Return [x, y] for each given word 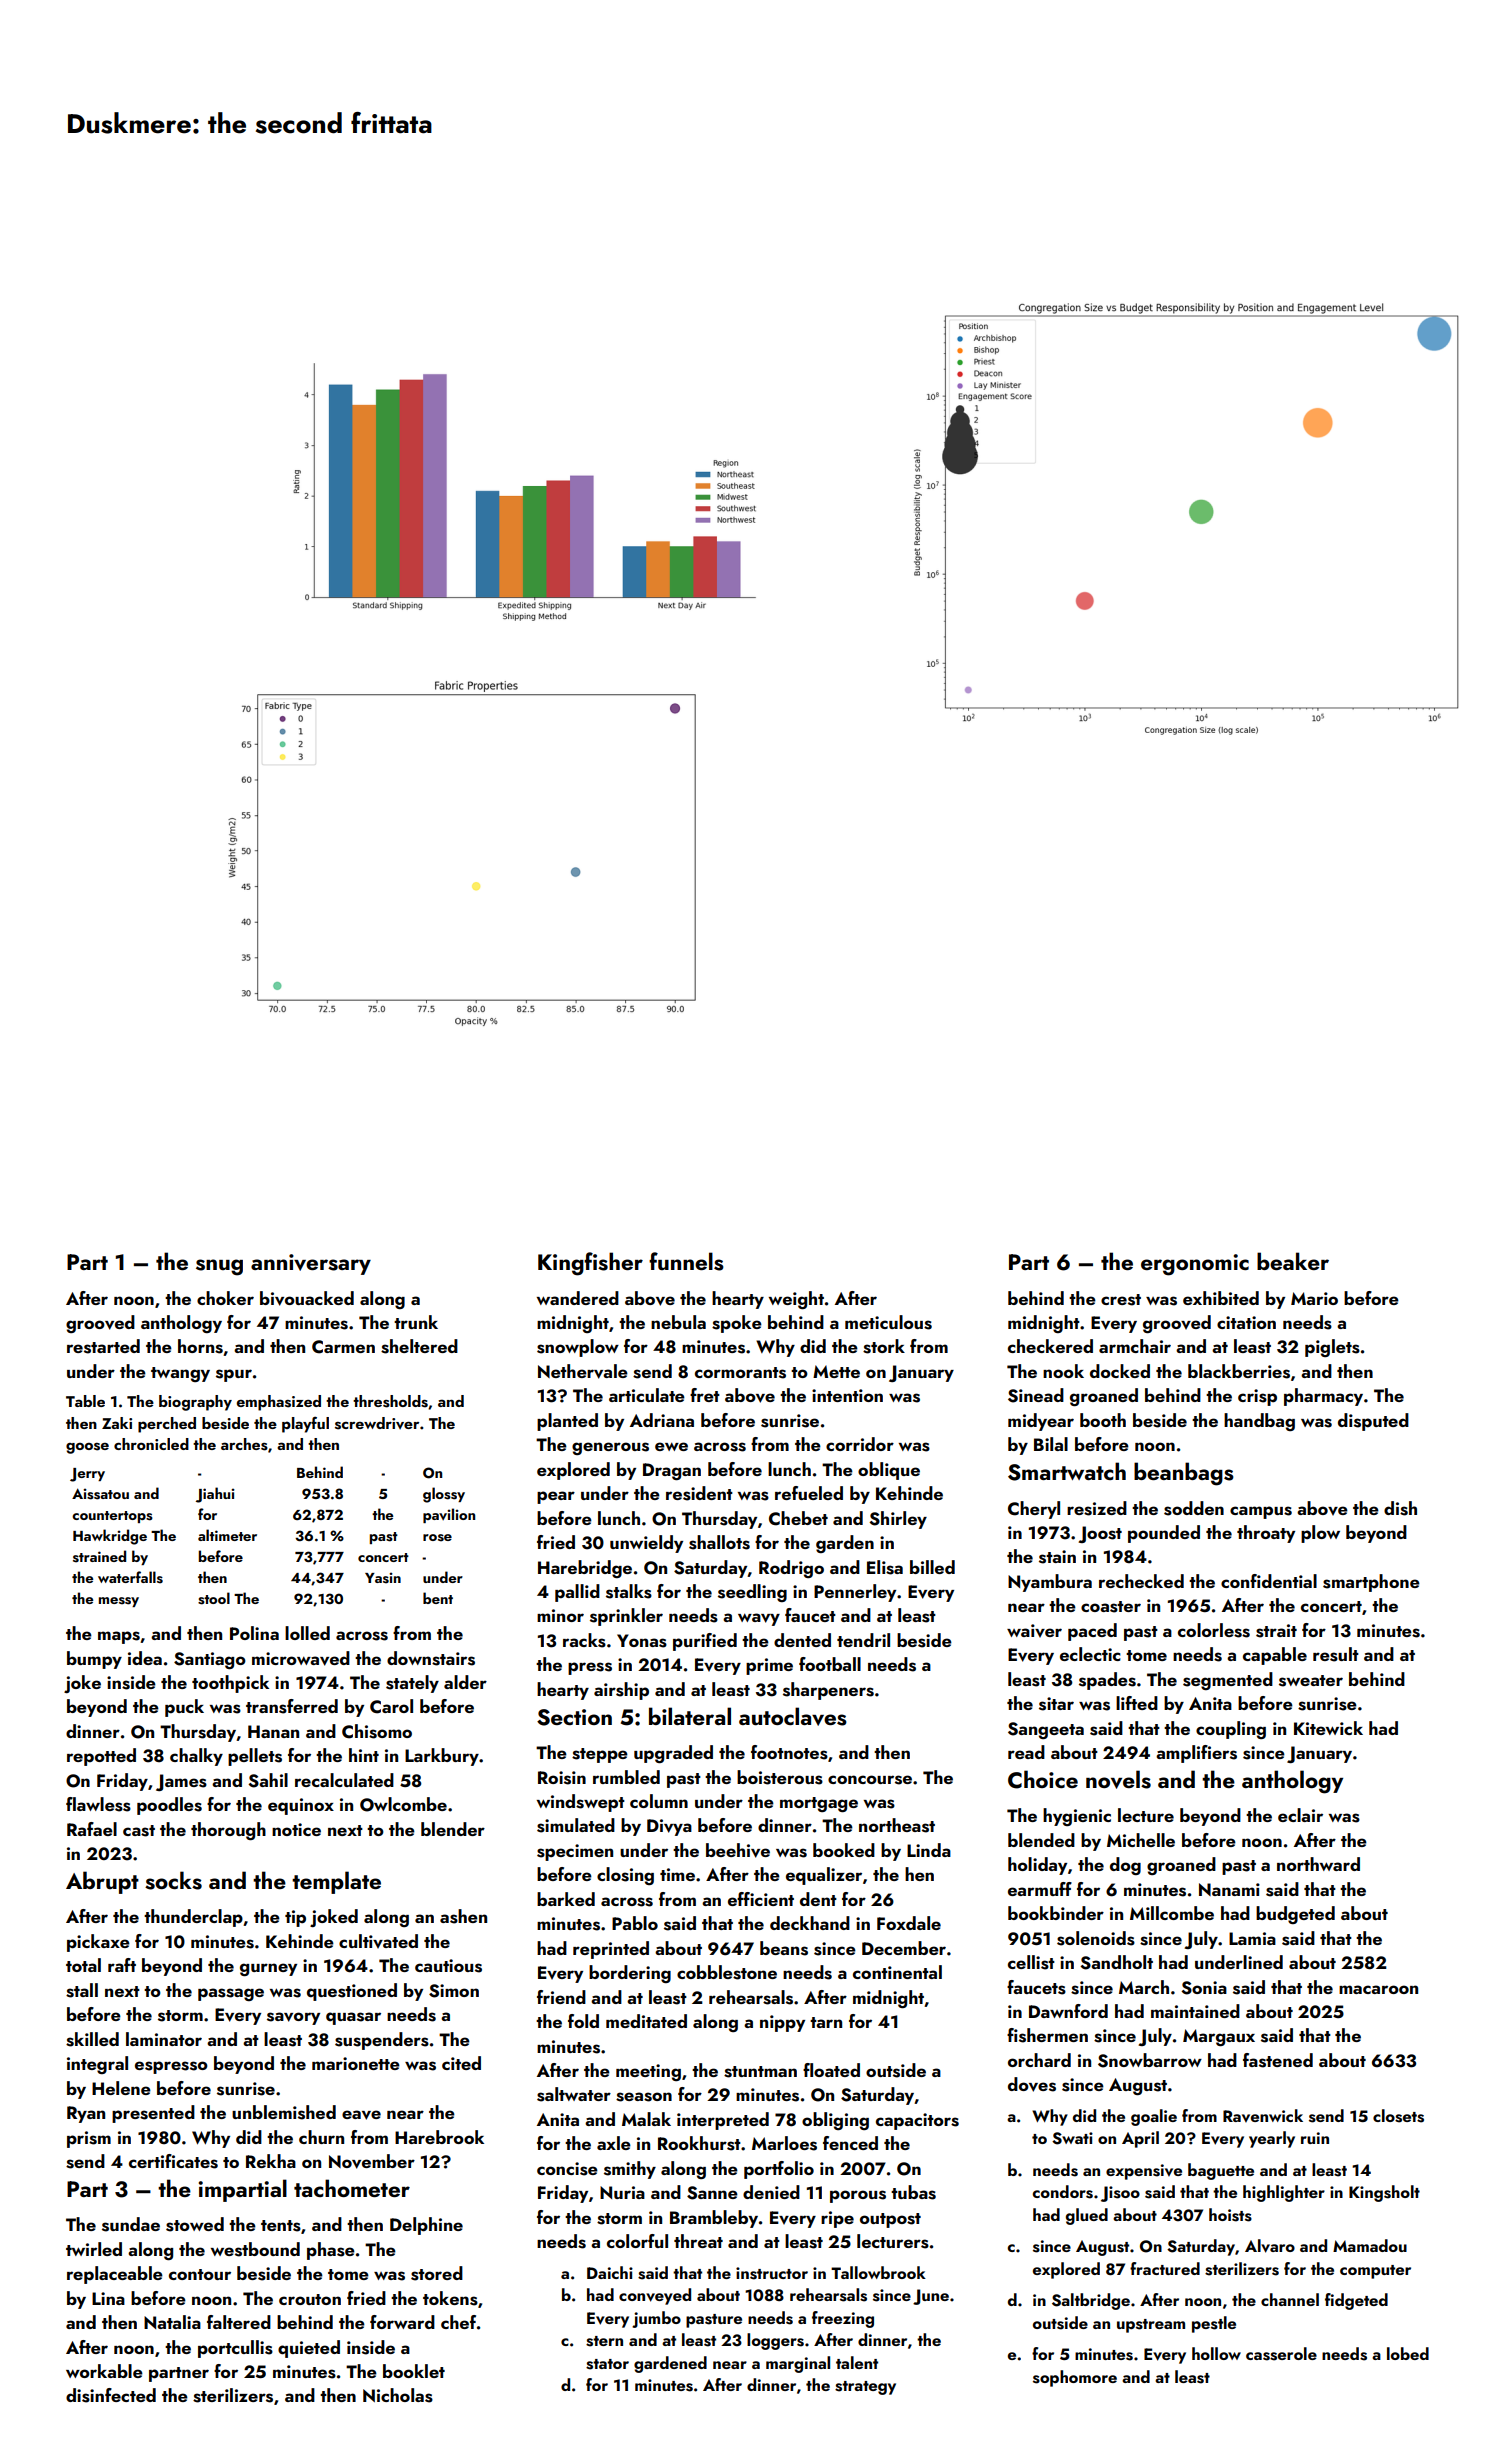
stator [607, 2364]
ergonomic [1195, 1265]
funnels [686, 1261]
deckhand [810, 1923]
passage [231, 1994]
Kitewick [1328, 1728]
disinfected [111, 2395]
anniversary [311, 1264]
